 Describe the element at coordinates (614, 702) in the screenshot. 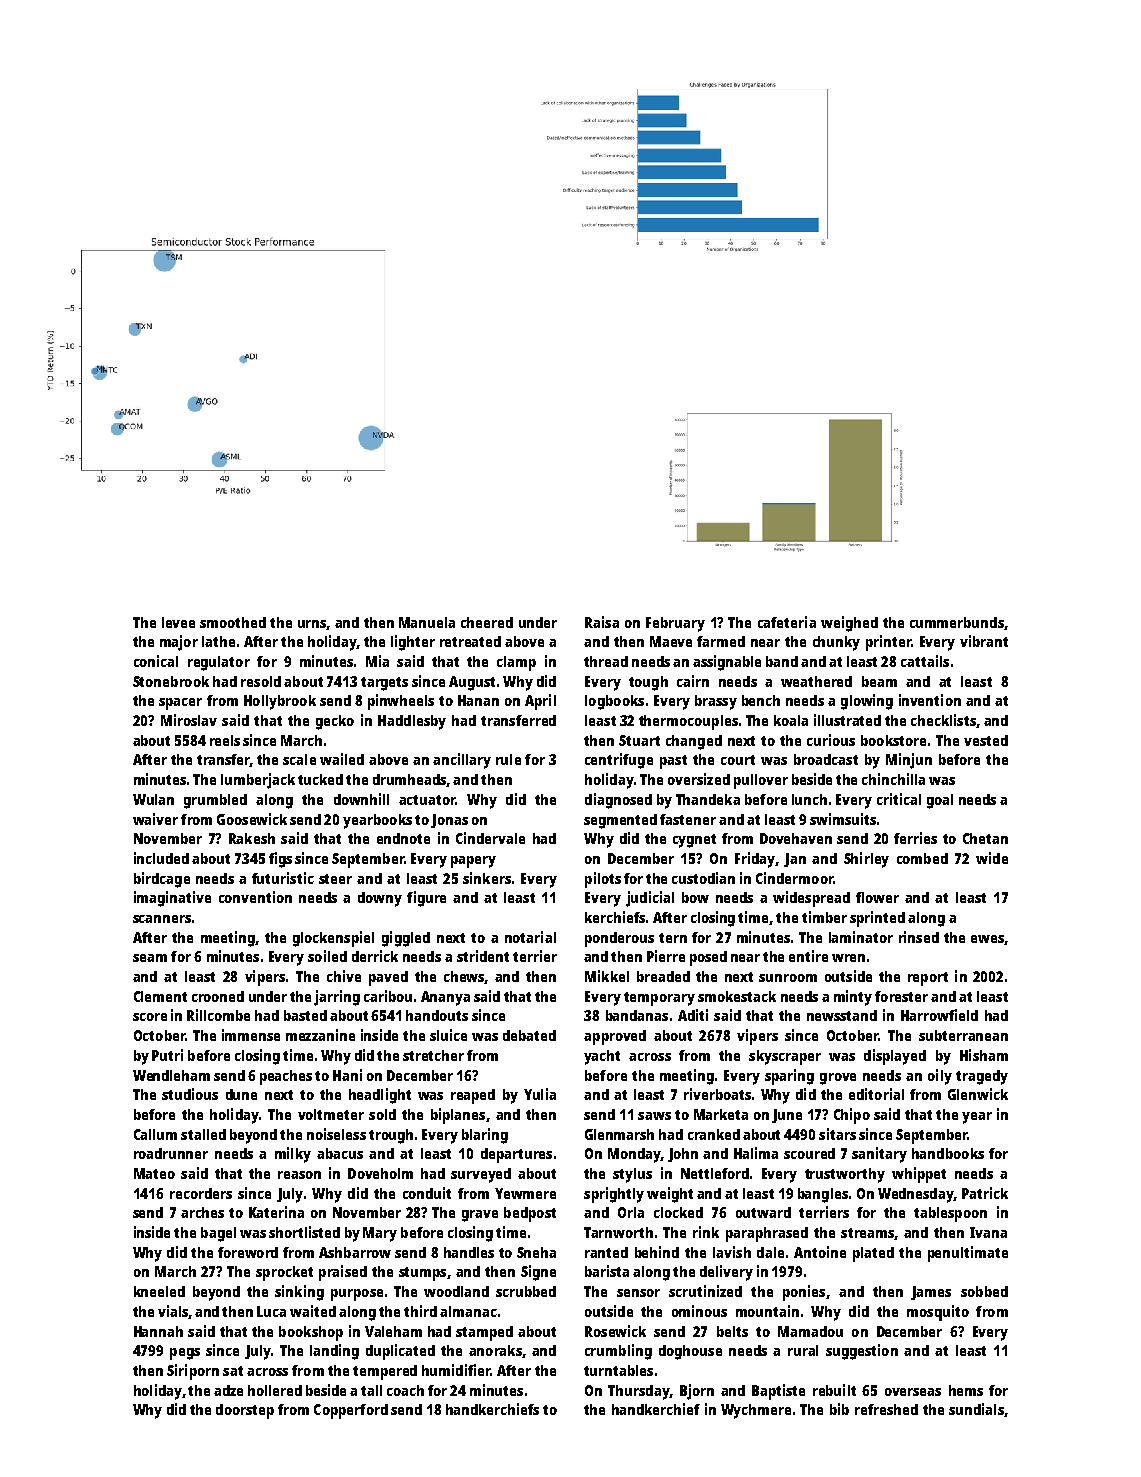

I see `logbooks` at that location.
